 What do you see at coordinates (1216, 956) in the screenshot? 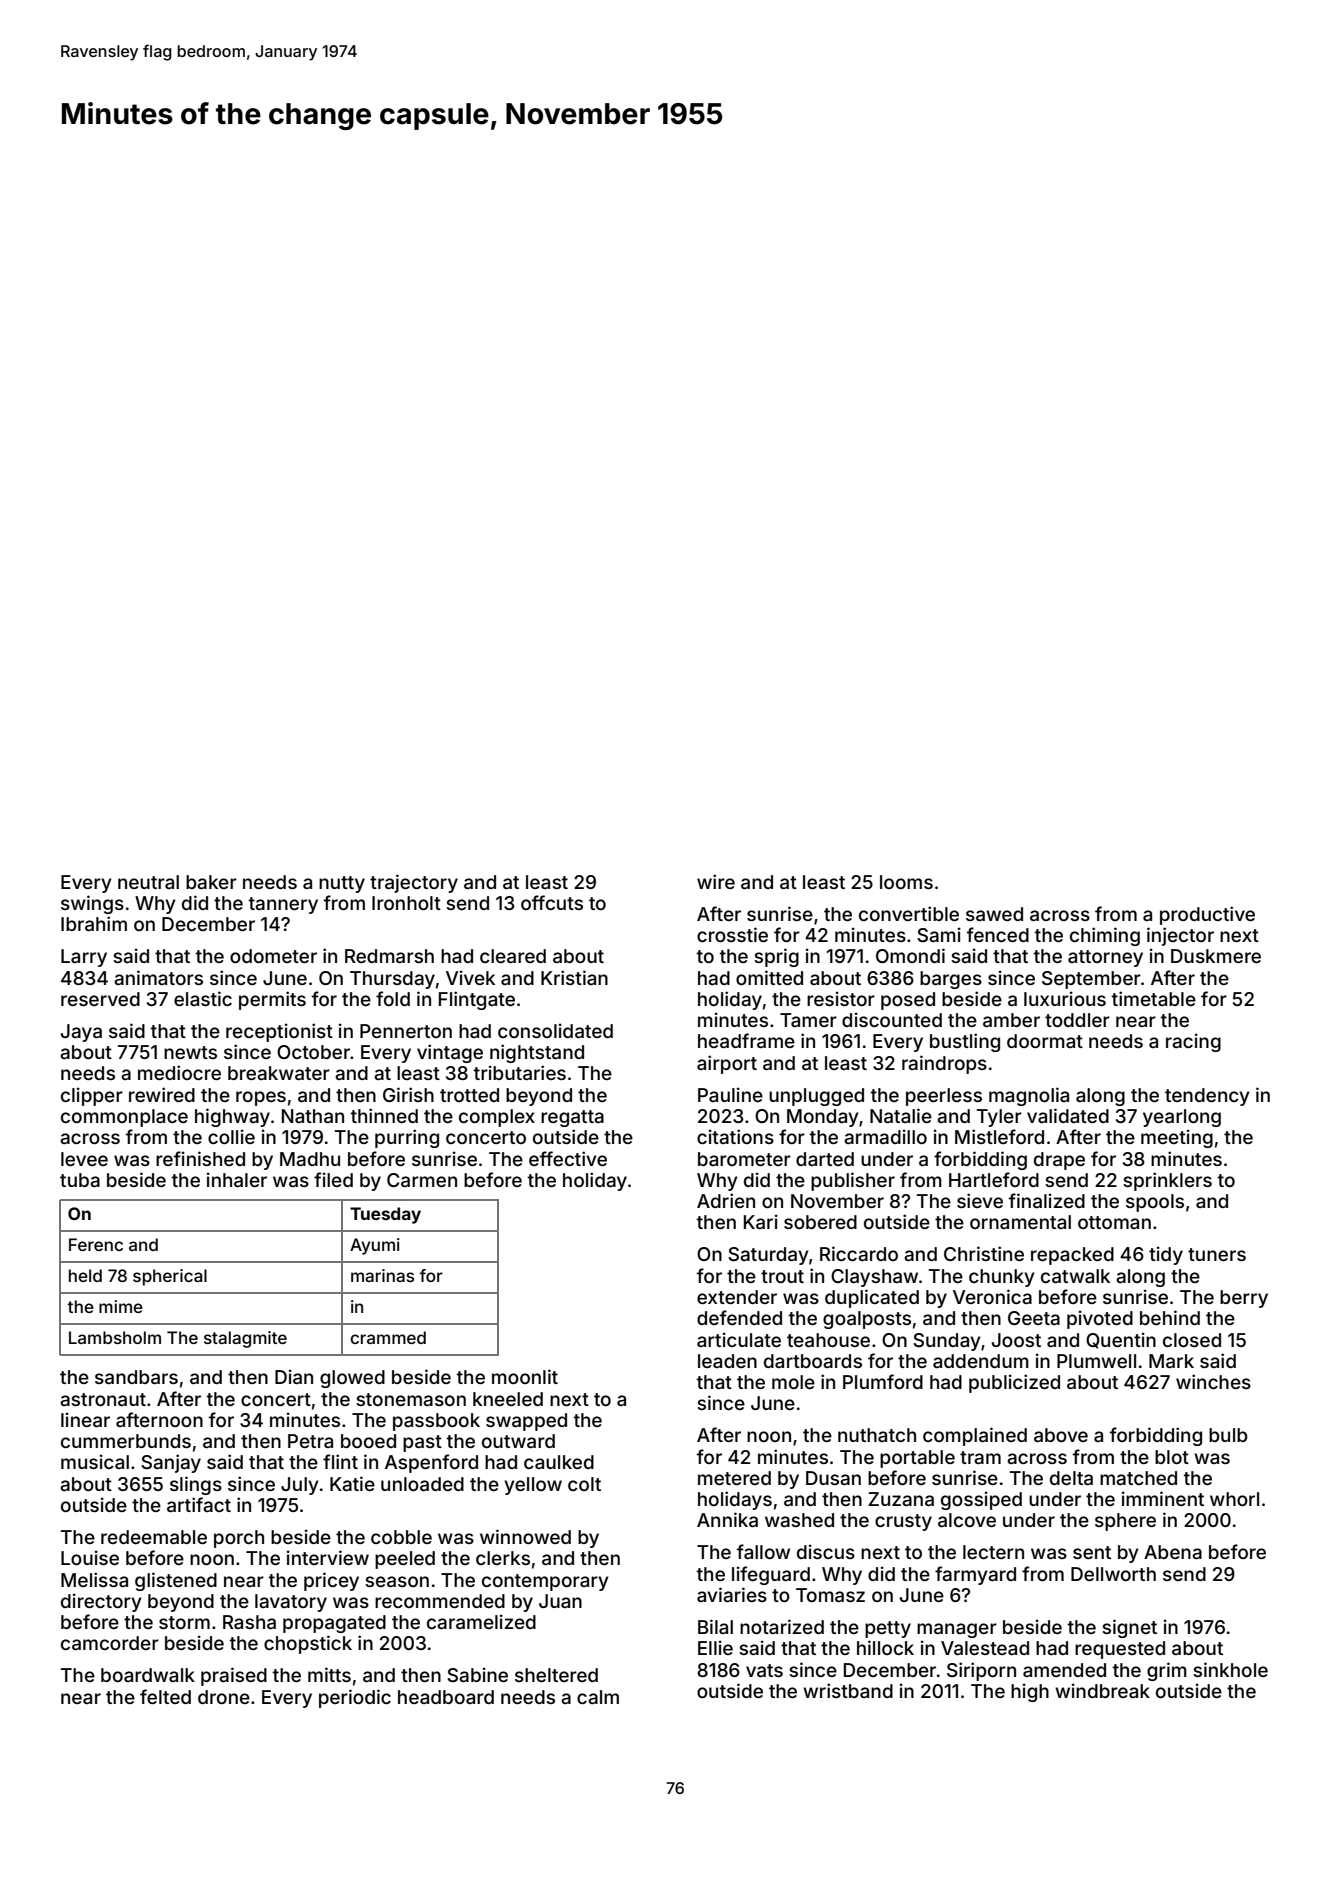
I see `Duskmere` at bounding box center [1216, 956].
